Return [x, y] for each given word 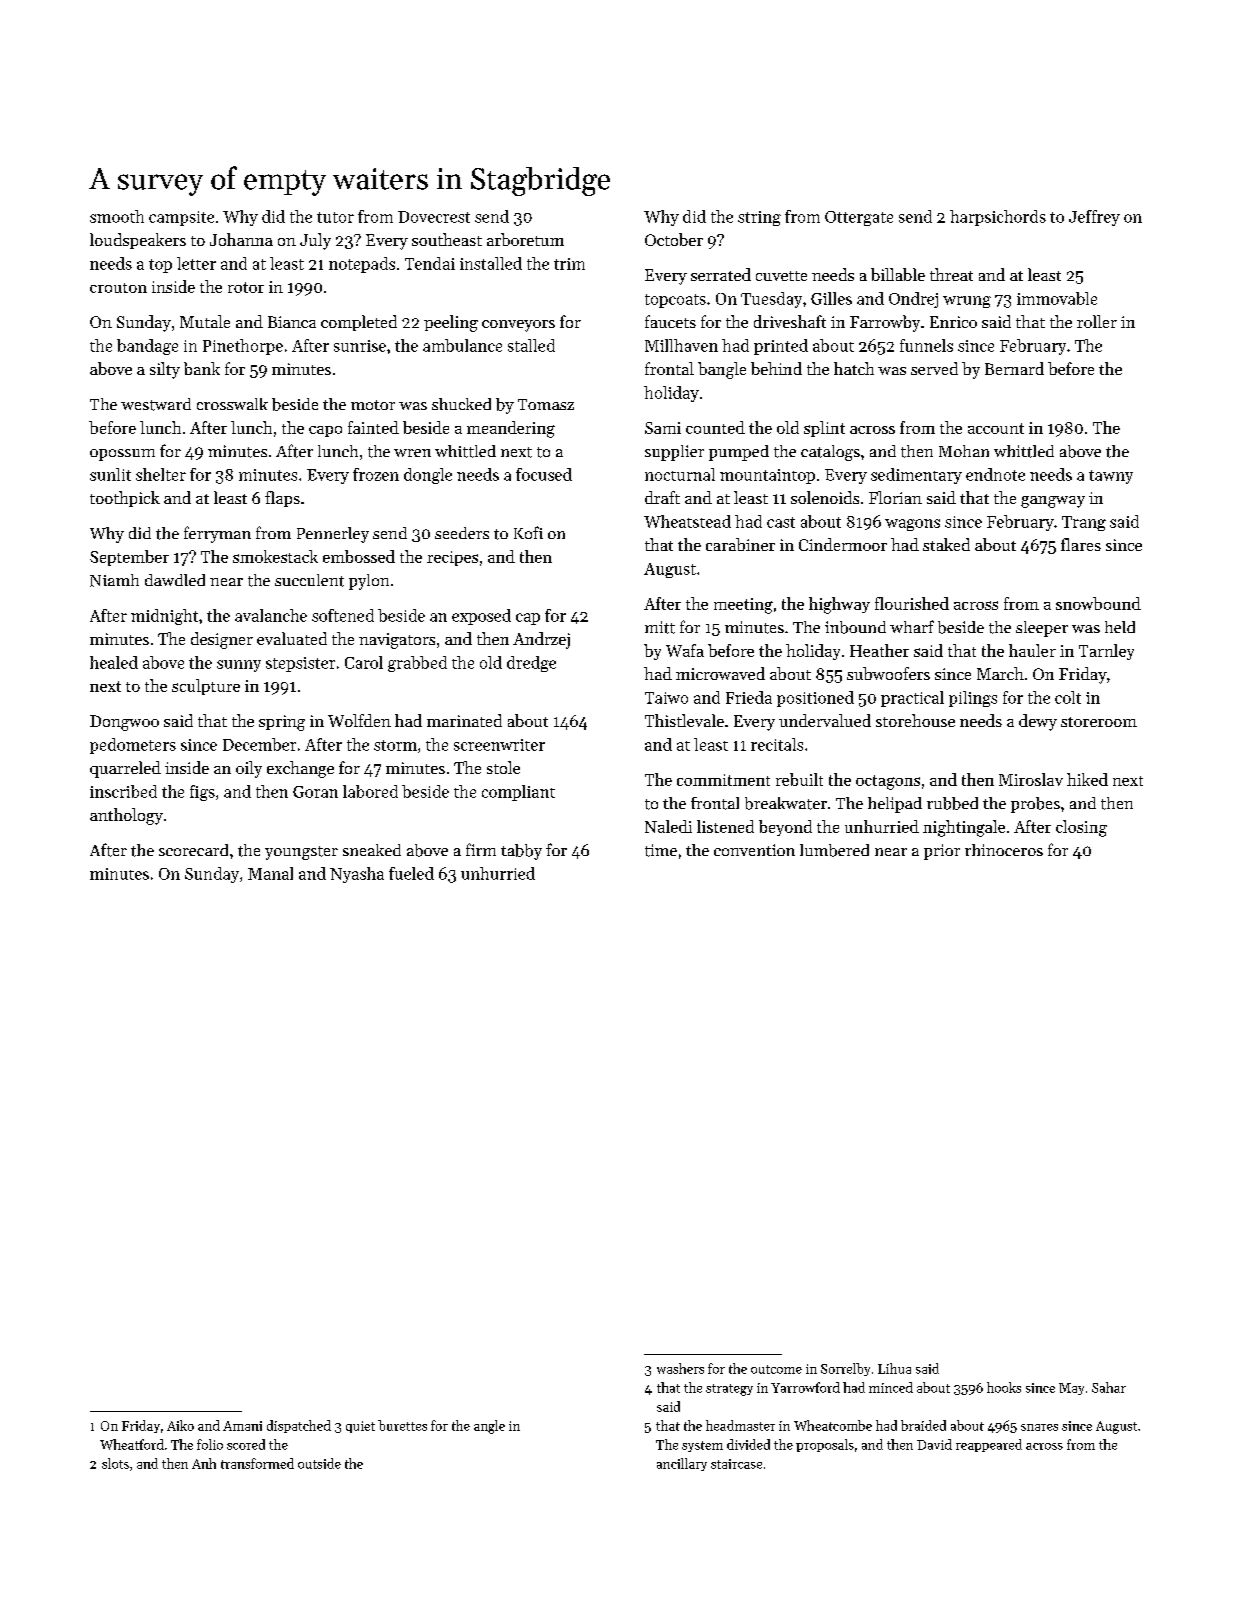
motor [373, 405]
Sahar [1109, 1387]
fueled [411, 873]
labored [370, 791]
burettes [402, 1425]
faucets [670, 321]
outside [319, 1463]
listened [725, 826]
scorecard [193, 850]
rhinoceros [1004, 850]
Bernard [1014, 368]
